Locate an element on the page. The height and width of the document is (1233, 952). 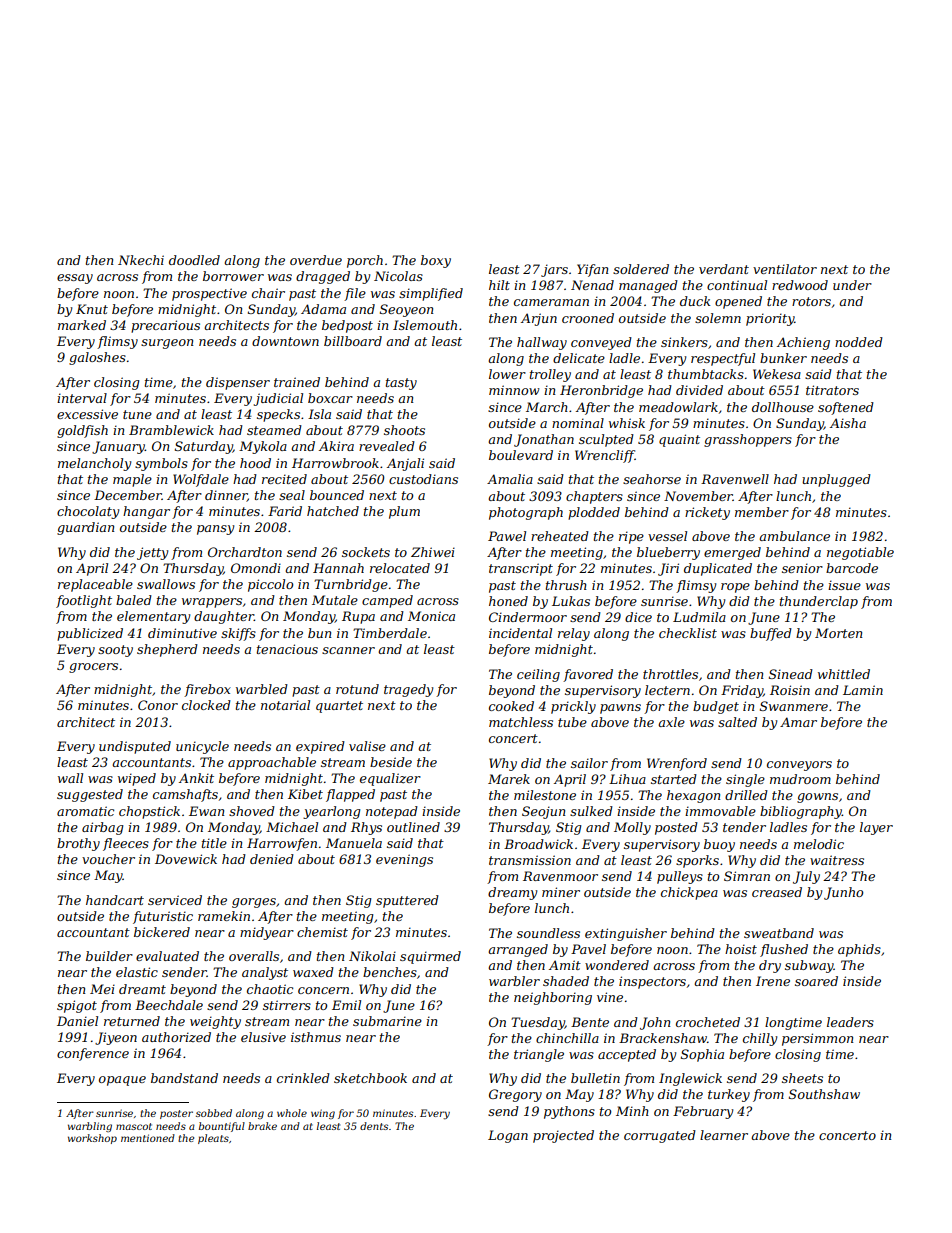
interval is located at coordinates (82, 398).
